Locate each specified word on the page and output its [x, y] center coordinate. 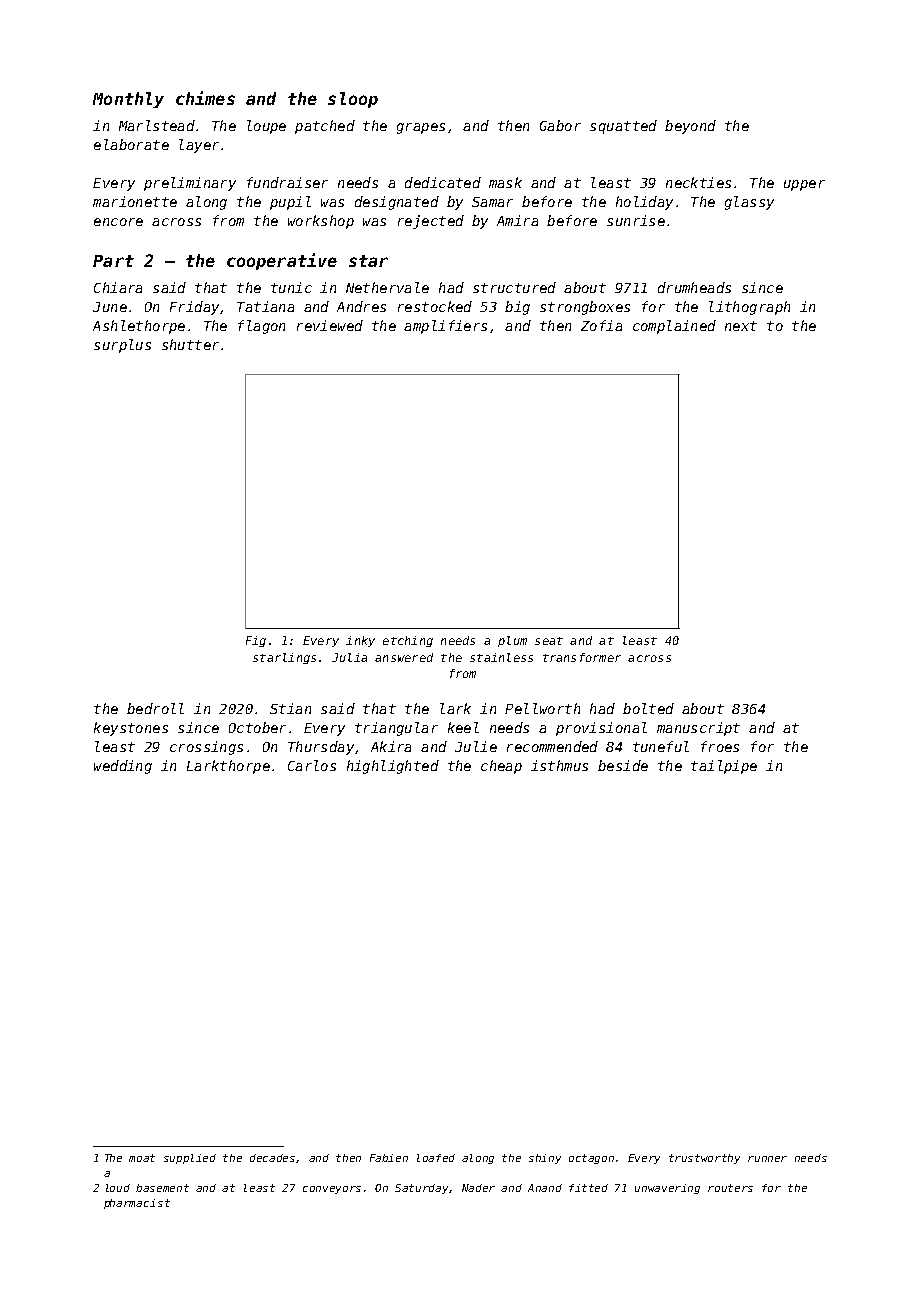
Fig [256, 641]
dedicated [443, 182]
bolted [648, 708]
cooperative [282, 261]
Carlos [312, 765]
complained [674, 327]
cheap [501, 767]
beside [623, 765]
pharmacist [137, 1204]
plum [512, 641]
